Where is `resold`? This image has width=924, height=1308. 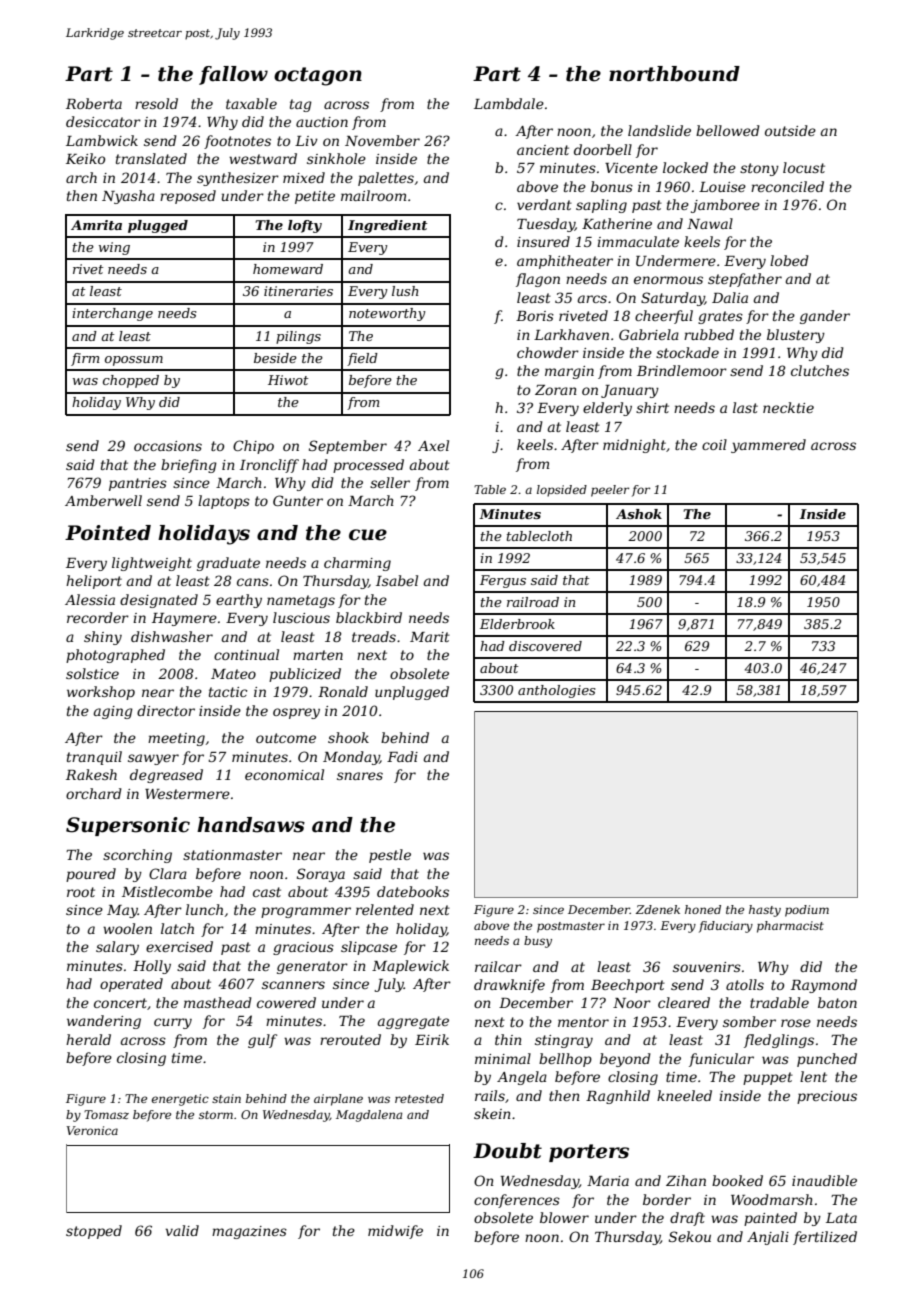 resold is located at coordinates (156, 103).
